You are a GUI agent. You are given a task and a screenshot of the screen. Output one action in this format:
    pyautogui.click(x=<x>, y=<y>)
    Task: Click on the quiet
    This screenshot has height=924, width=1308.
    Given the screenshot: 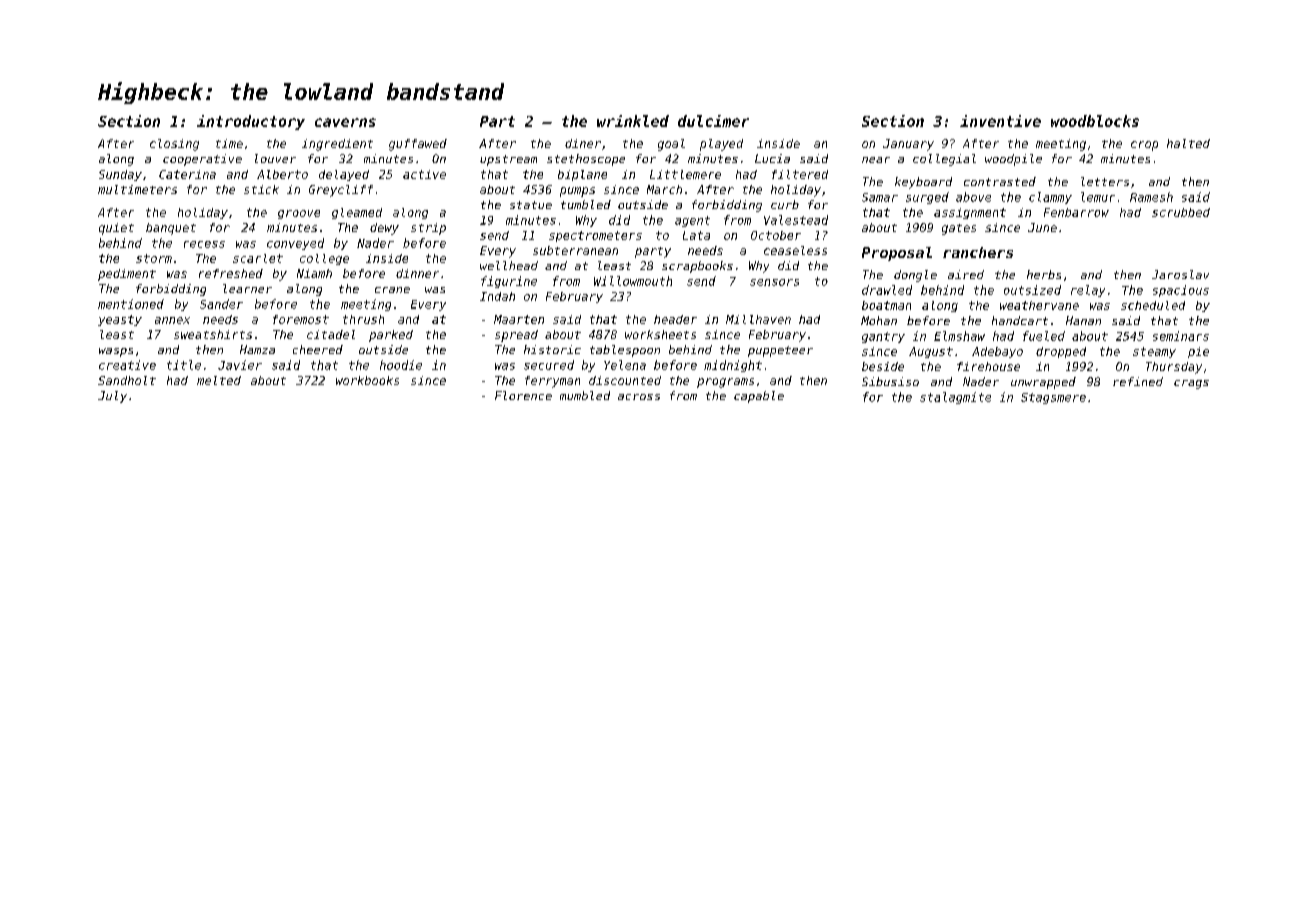 What is the action you would take?
    pyautogui.click(x=116, y=229)
